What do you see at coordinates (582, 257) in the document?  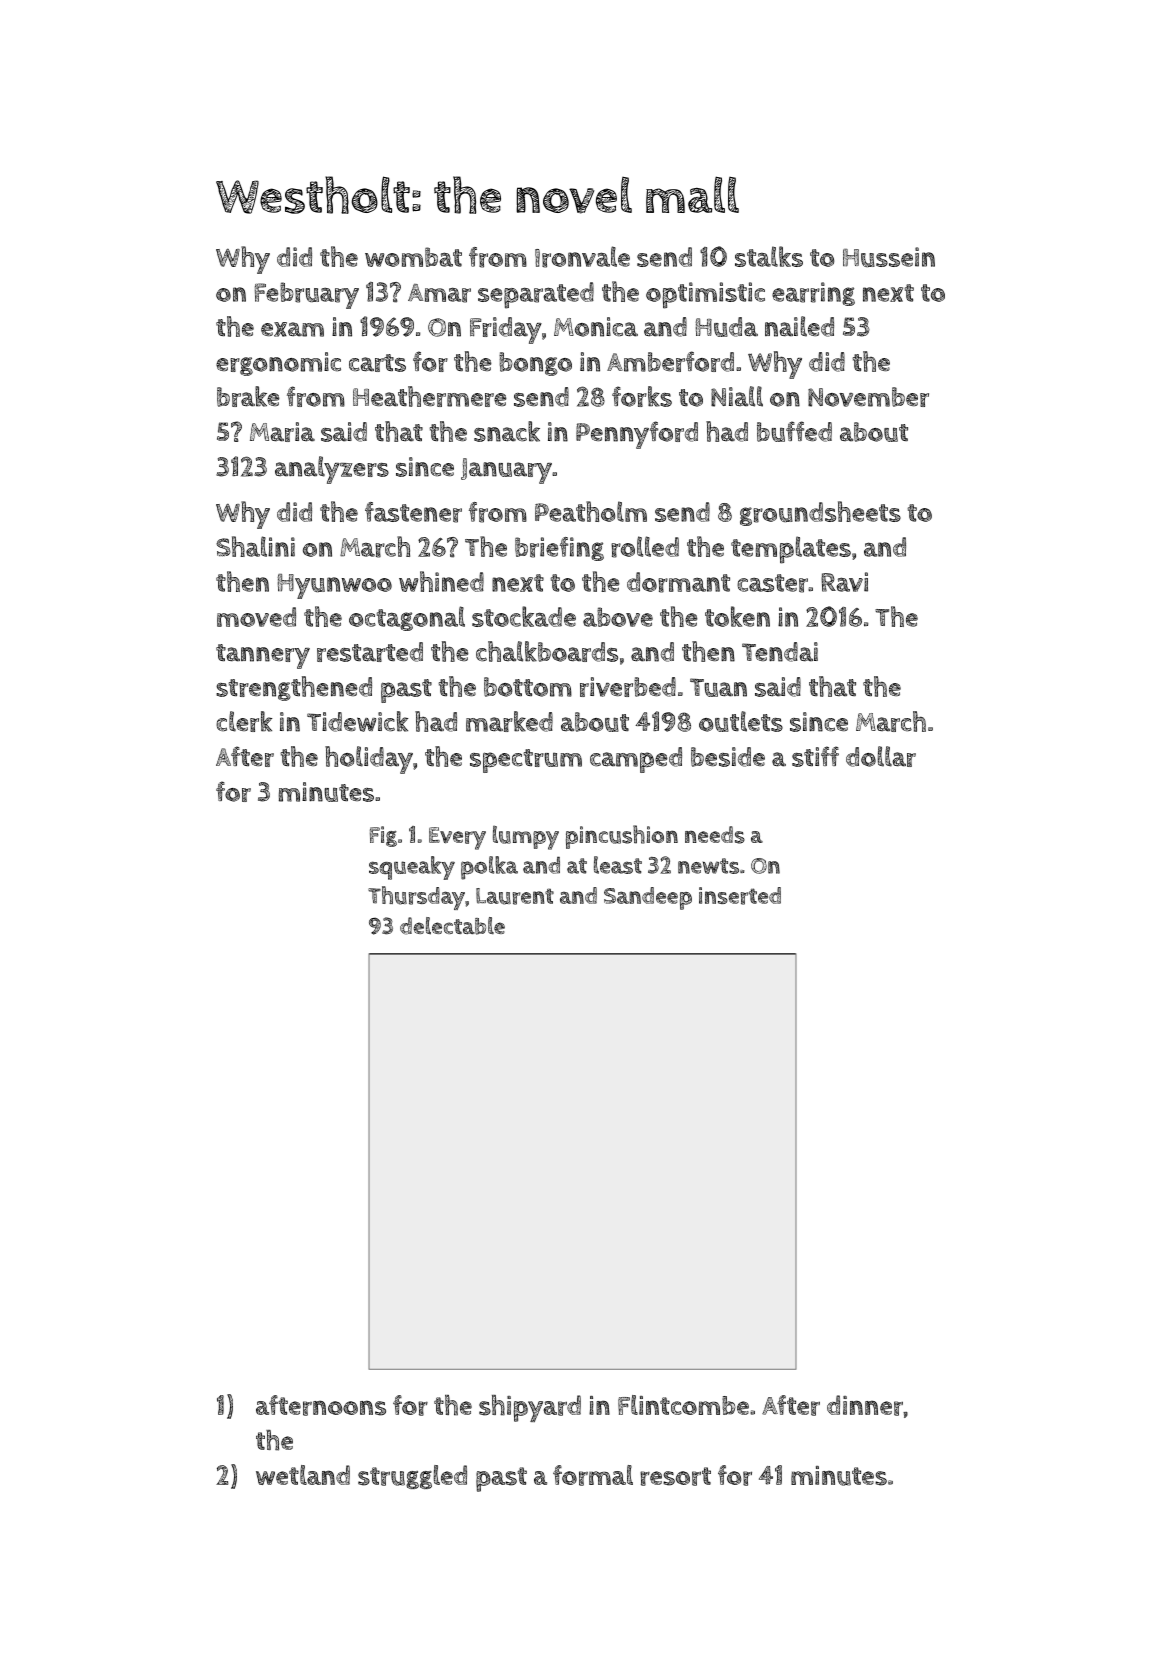 I see `Ironvale` at bounding box center [582, 257].
